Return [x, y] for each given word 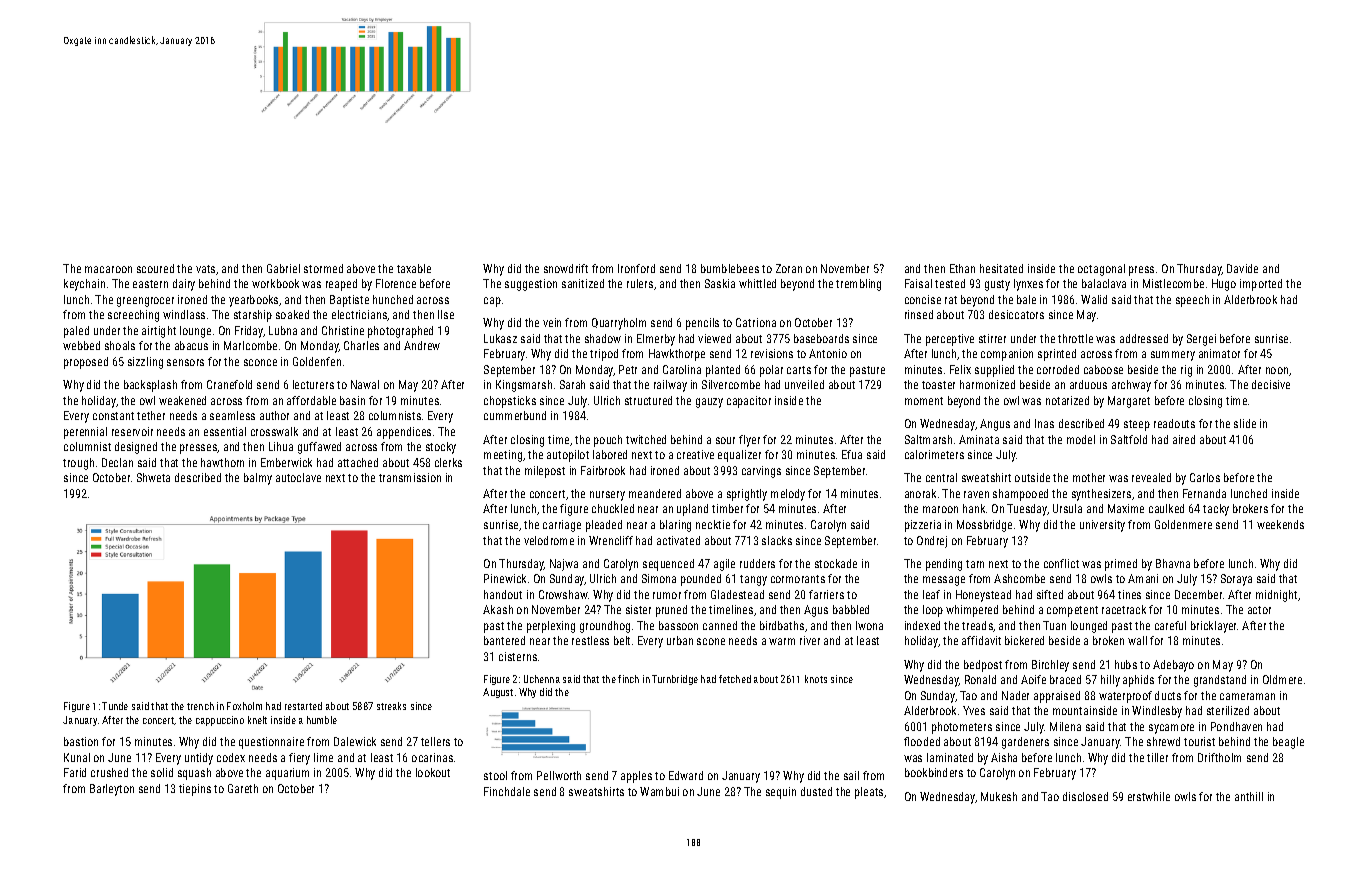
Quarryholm [619, 324]
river [810, 640]
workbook [275, 283]
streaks [391, 706]
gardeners [1025, 743]
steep [1137, 425]
